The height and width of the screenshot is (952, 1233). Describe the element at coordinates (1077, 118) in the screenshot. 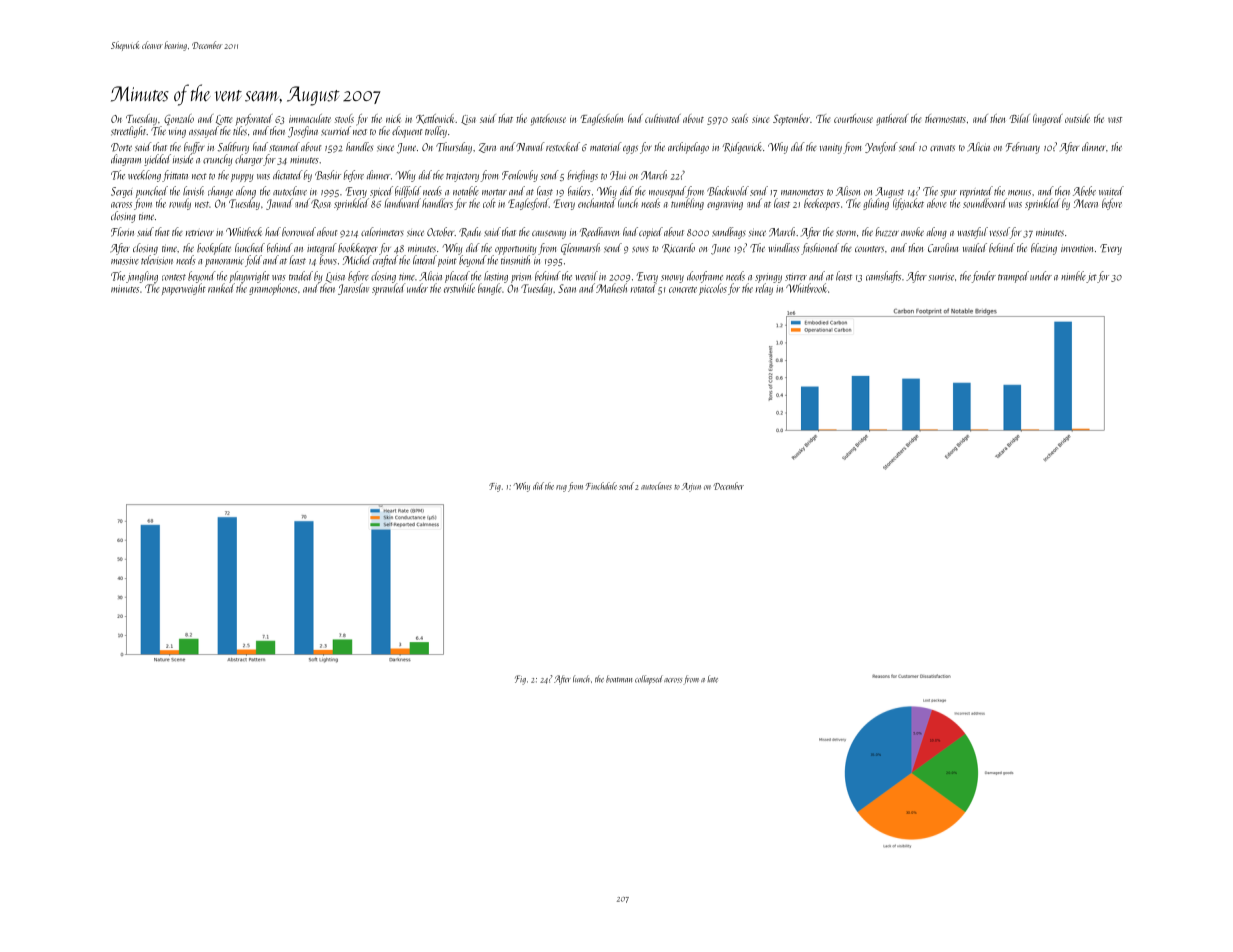

I see `outside` at that location.
